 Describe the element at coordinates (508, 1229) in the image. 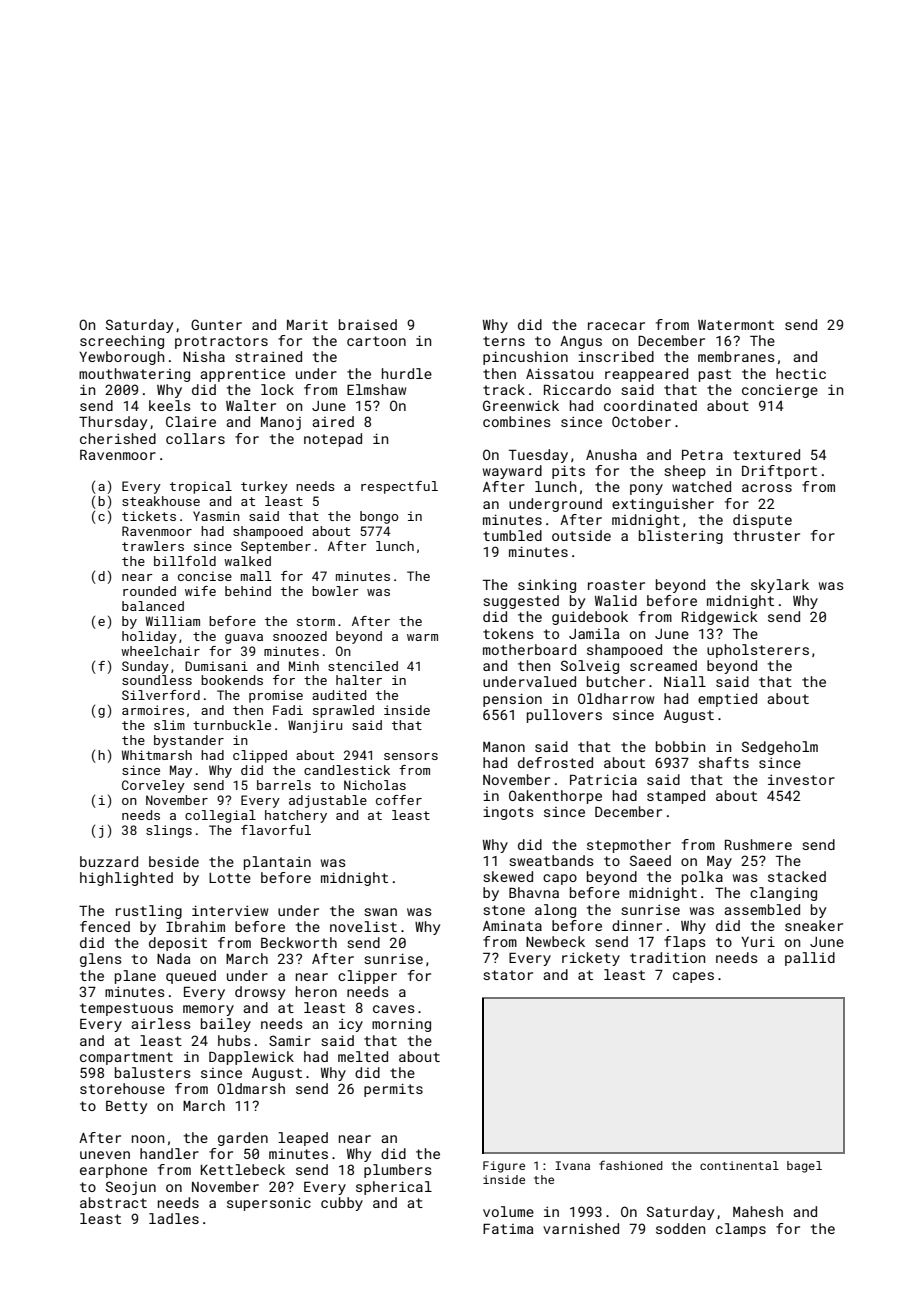

I see `Fatima` at that location.
